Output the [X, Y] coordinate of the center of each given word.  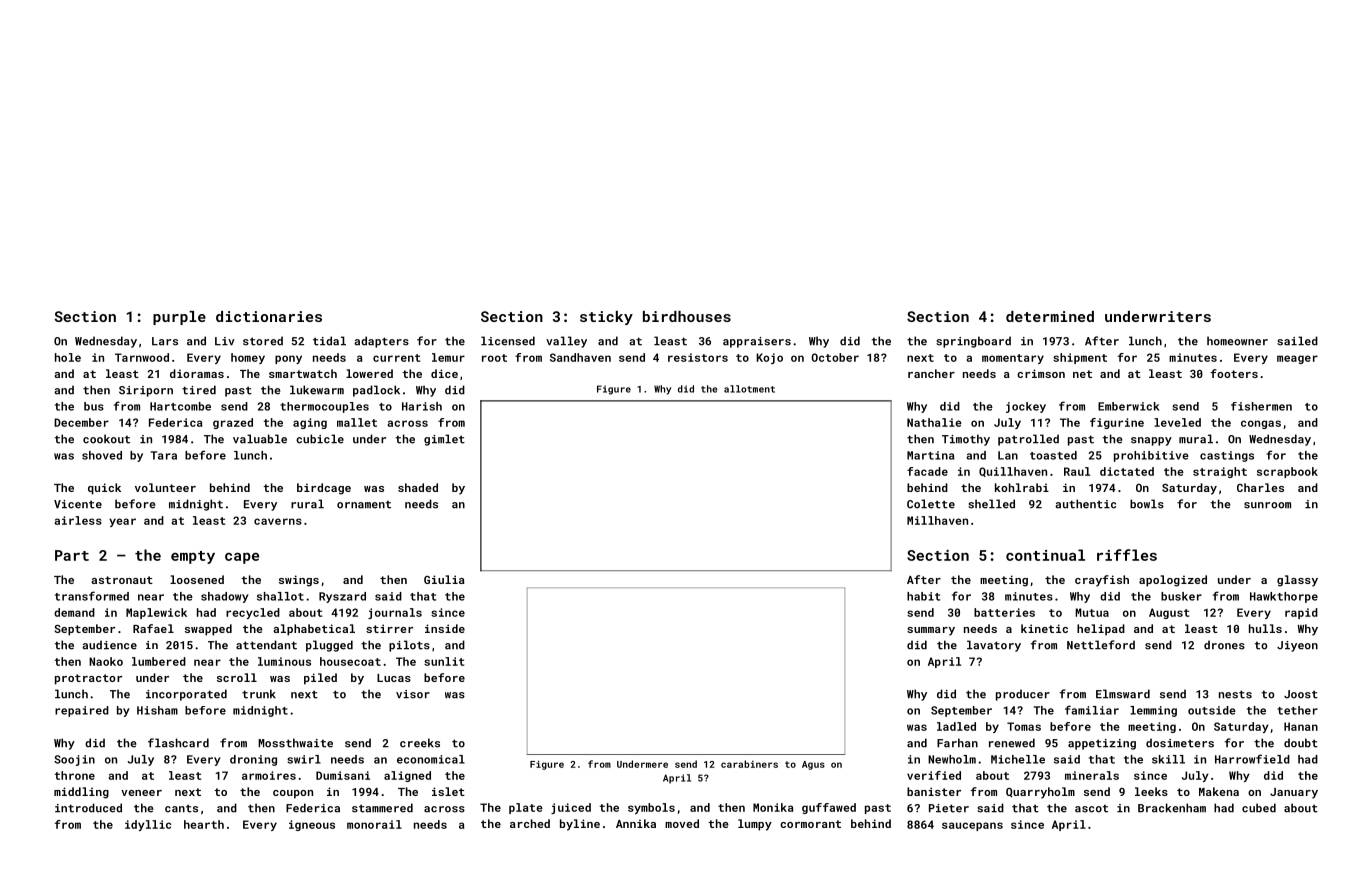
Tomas [1024, 726]
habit [924, 596]
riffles [1127, 555]
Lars [165, 341]
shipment [1080, 358]
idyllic [148, 825]
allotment [749, 389]
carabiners [749, 764]
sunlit [444, 661]
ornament [364, 504]
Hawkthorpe [1284, 597]
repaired [82, 711]
